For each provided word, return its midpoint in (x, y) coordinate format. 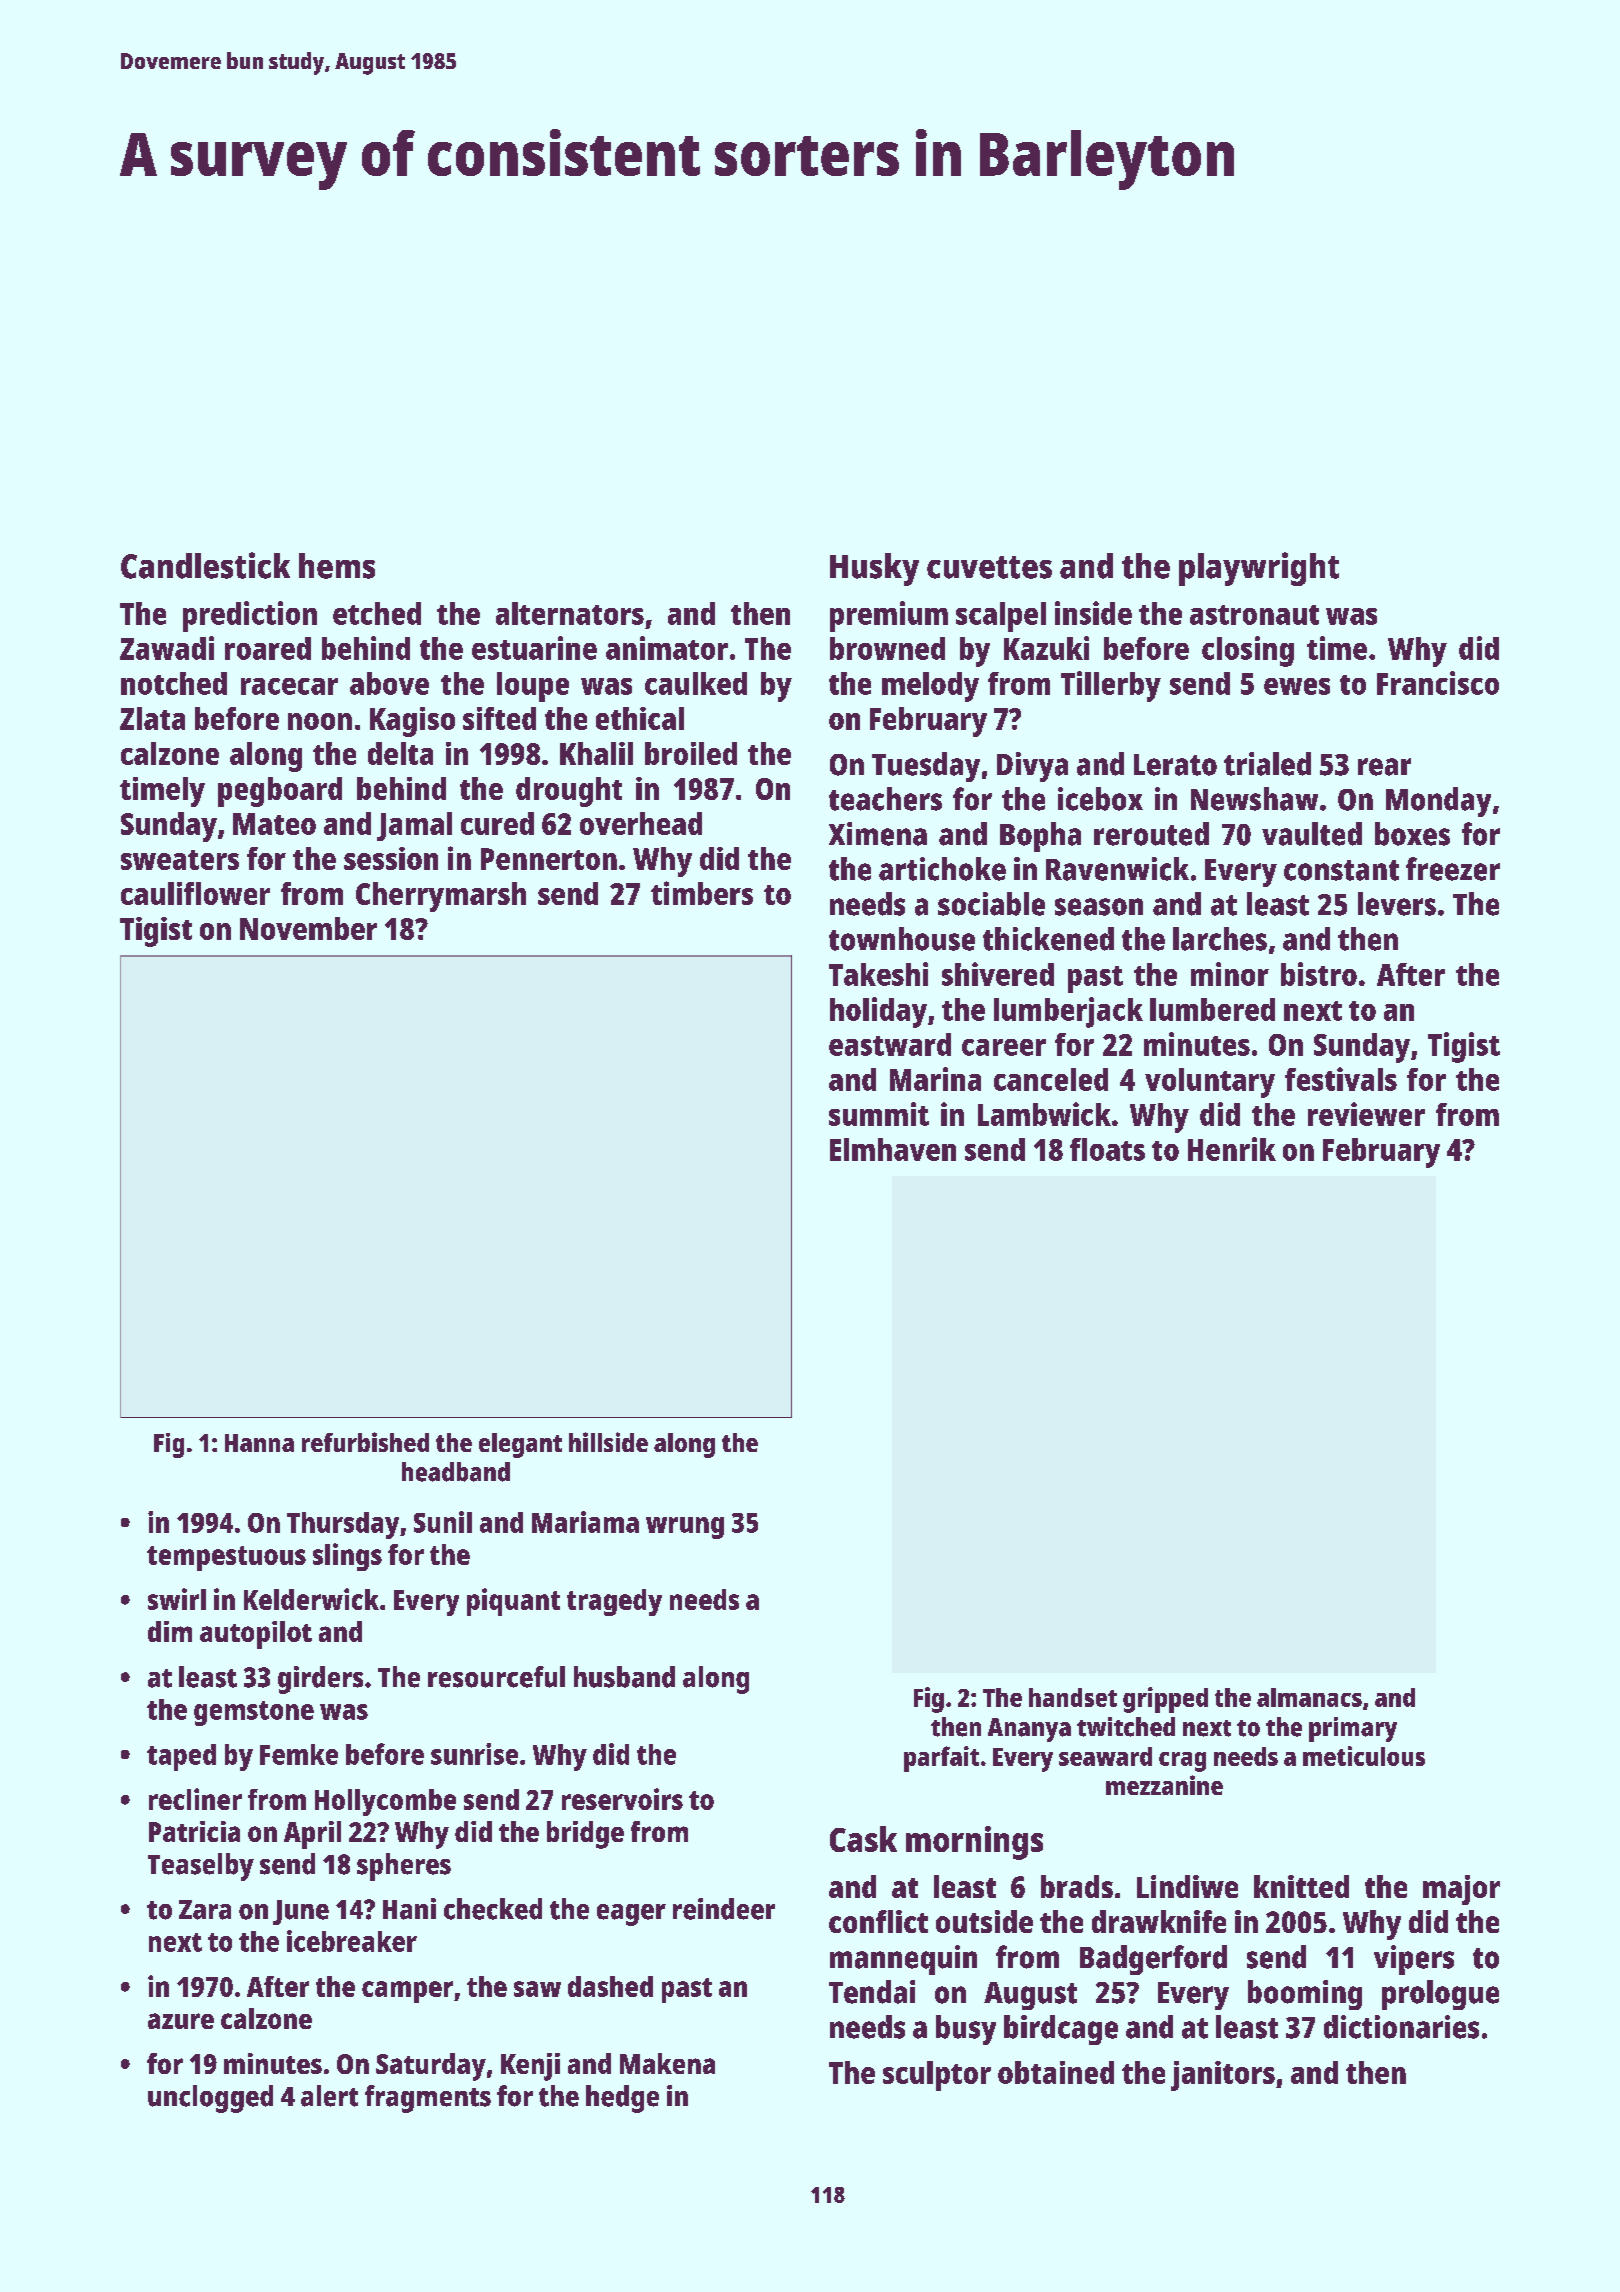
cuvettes (989, 567)
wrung (685, 1528)
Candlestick (205, 565)
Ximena (878, 834)
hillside (608, 1442)
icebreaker (352, 1941)
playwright (1259, 569)
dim (170, 1631)
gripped (1165, 1700)
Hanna (259, 1443)
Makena (667, 2063)
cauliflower (195, 893)
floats (1107, 1149)
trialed (1267, 764)
